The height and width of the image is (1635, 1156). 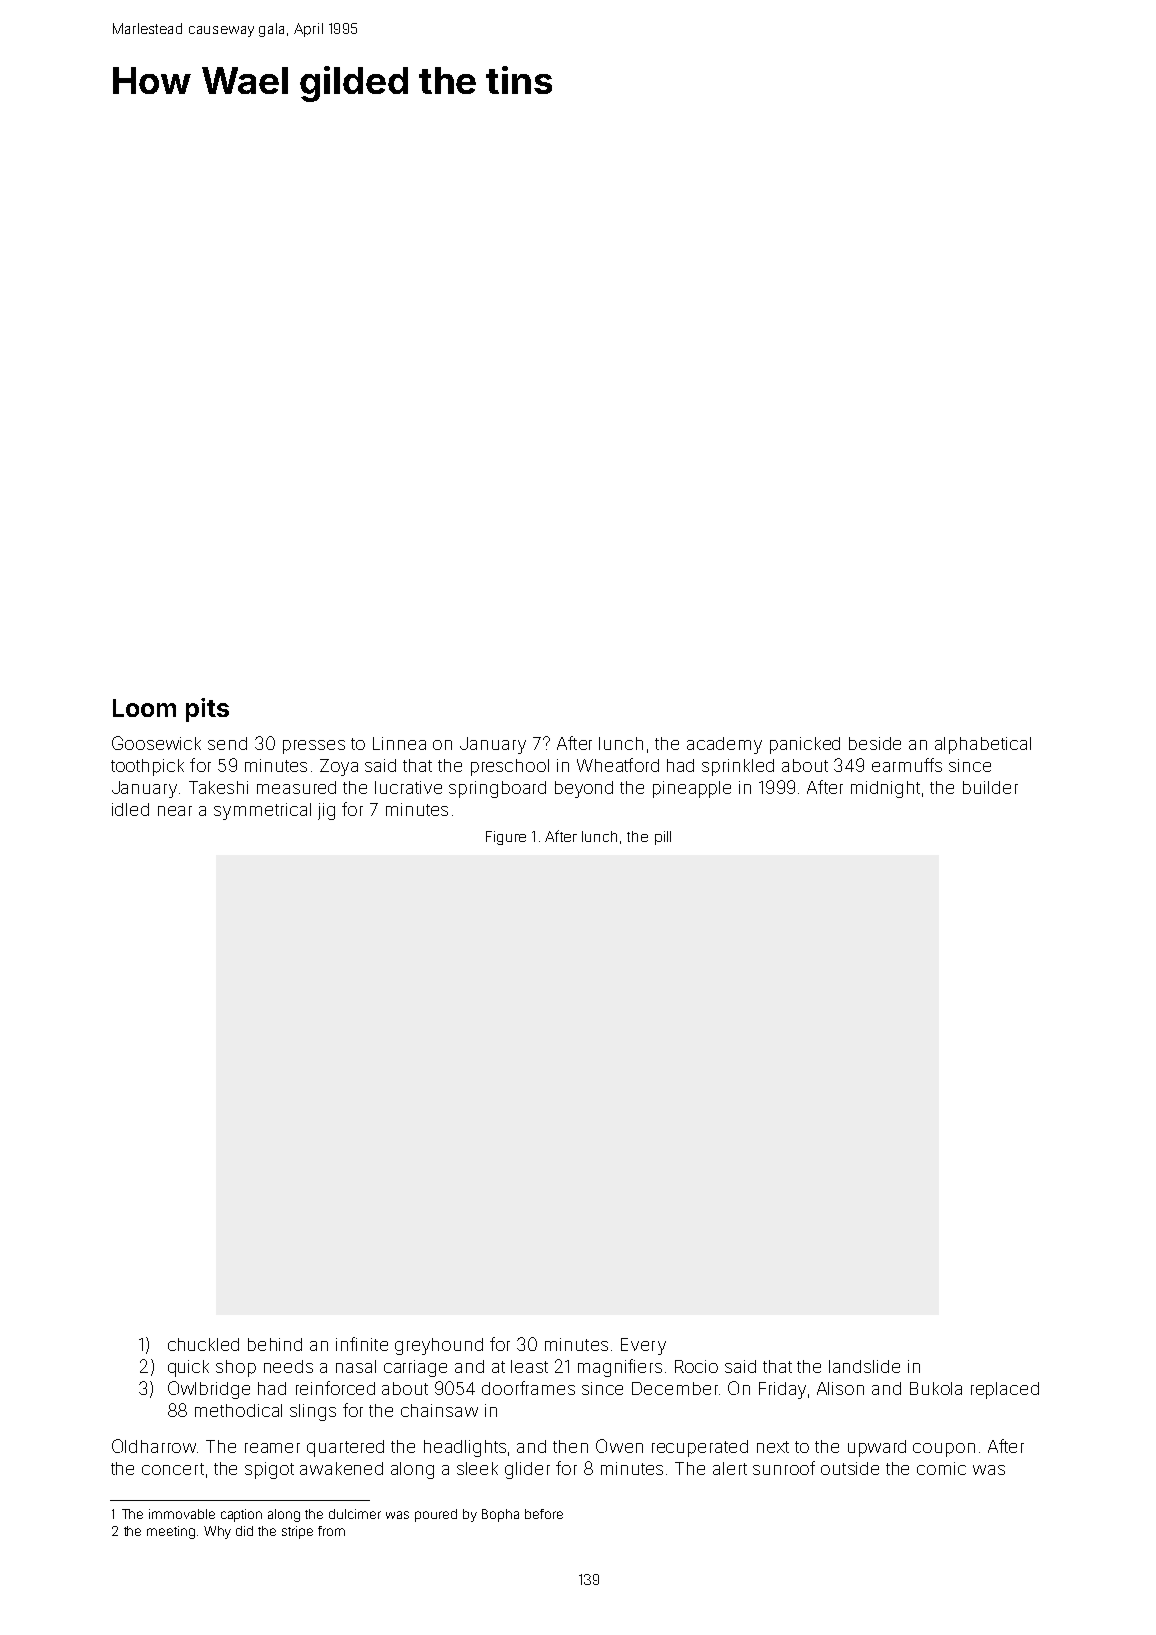 I want to click on Oldharrow, so click(x=154, y=1446).
